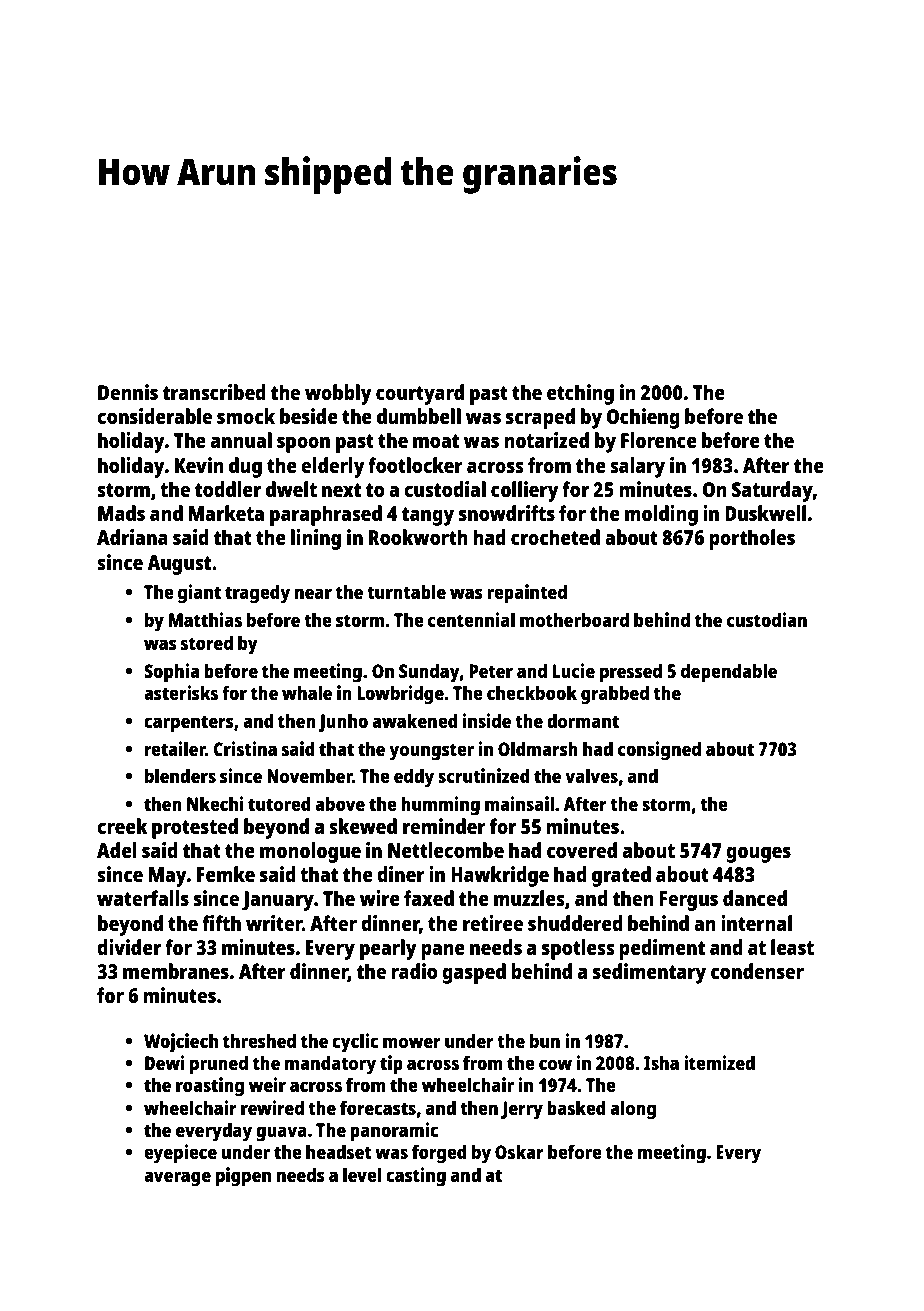 Image resolution: width=924 pixels, height=1311 pixels. Describe the element at coordinates (643, 418) in the screenshot. I see `Ochieng` at that location.
